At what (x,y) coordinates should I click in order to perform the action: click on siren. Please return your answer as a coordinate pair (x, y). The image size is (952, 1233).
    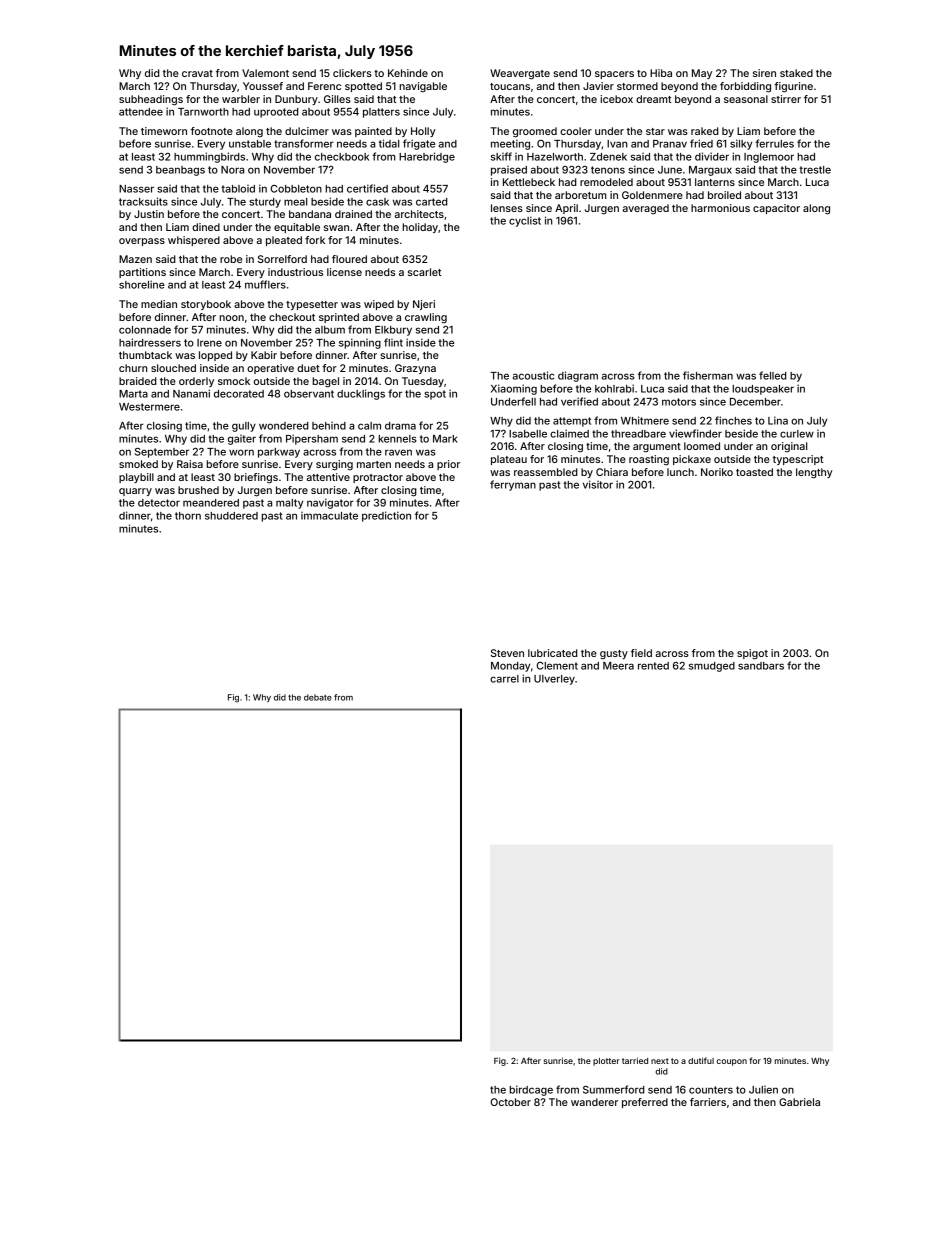
    Looking at the image, I should click on (764, 73).
